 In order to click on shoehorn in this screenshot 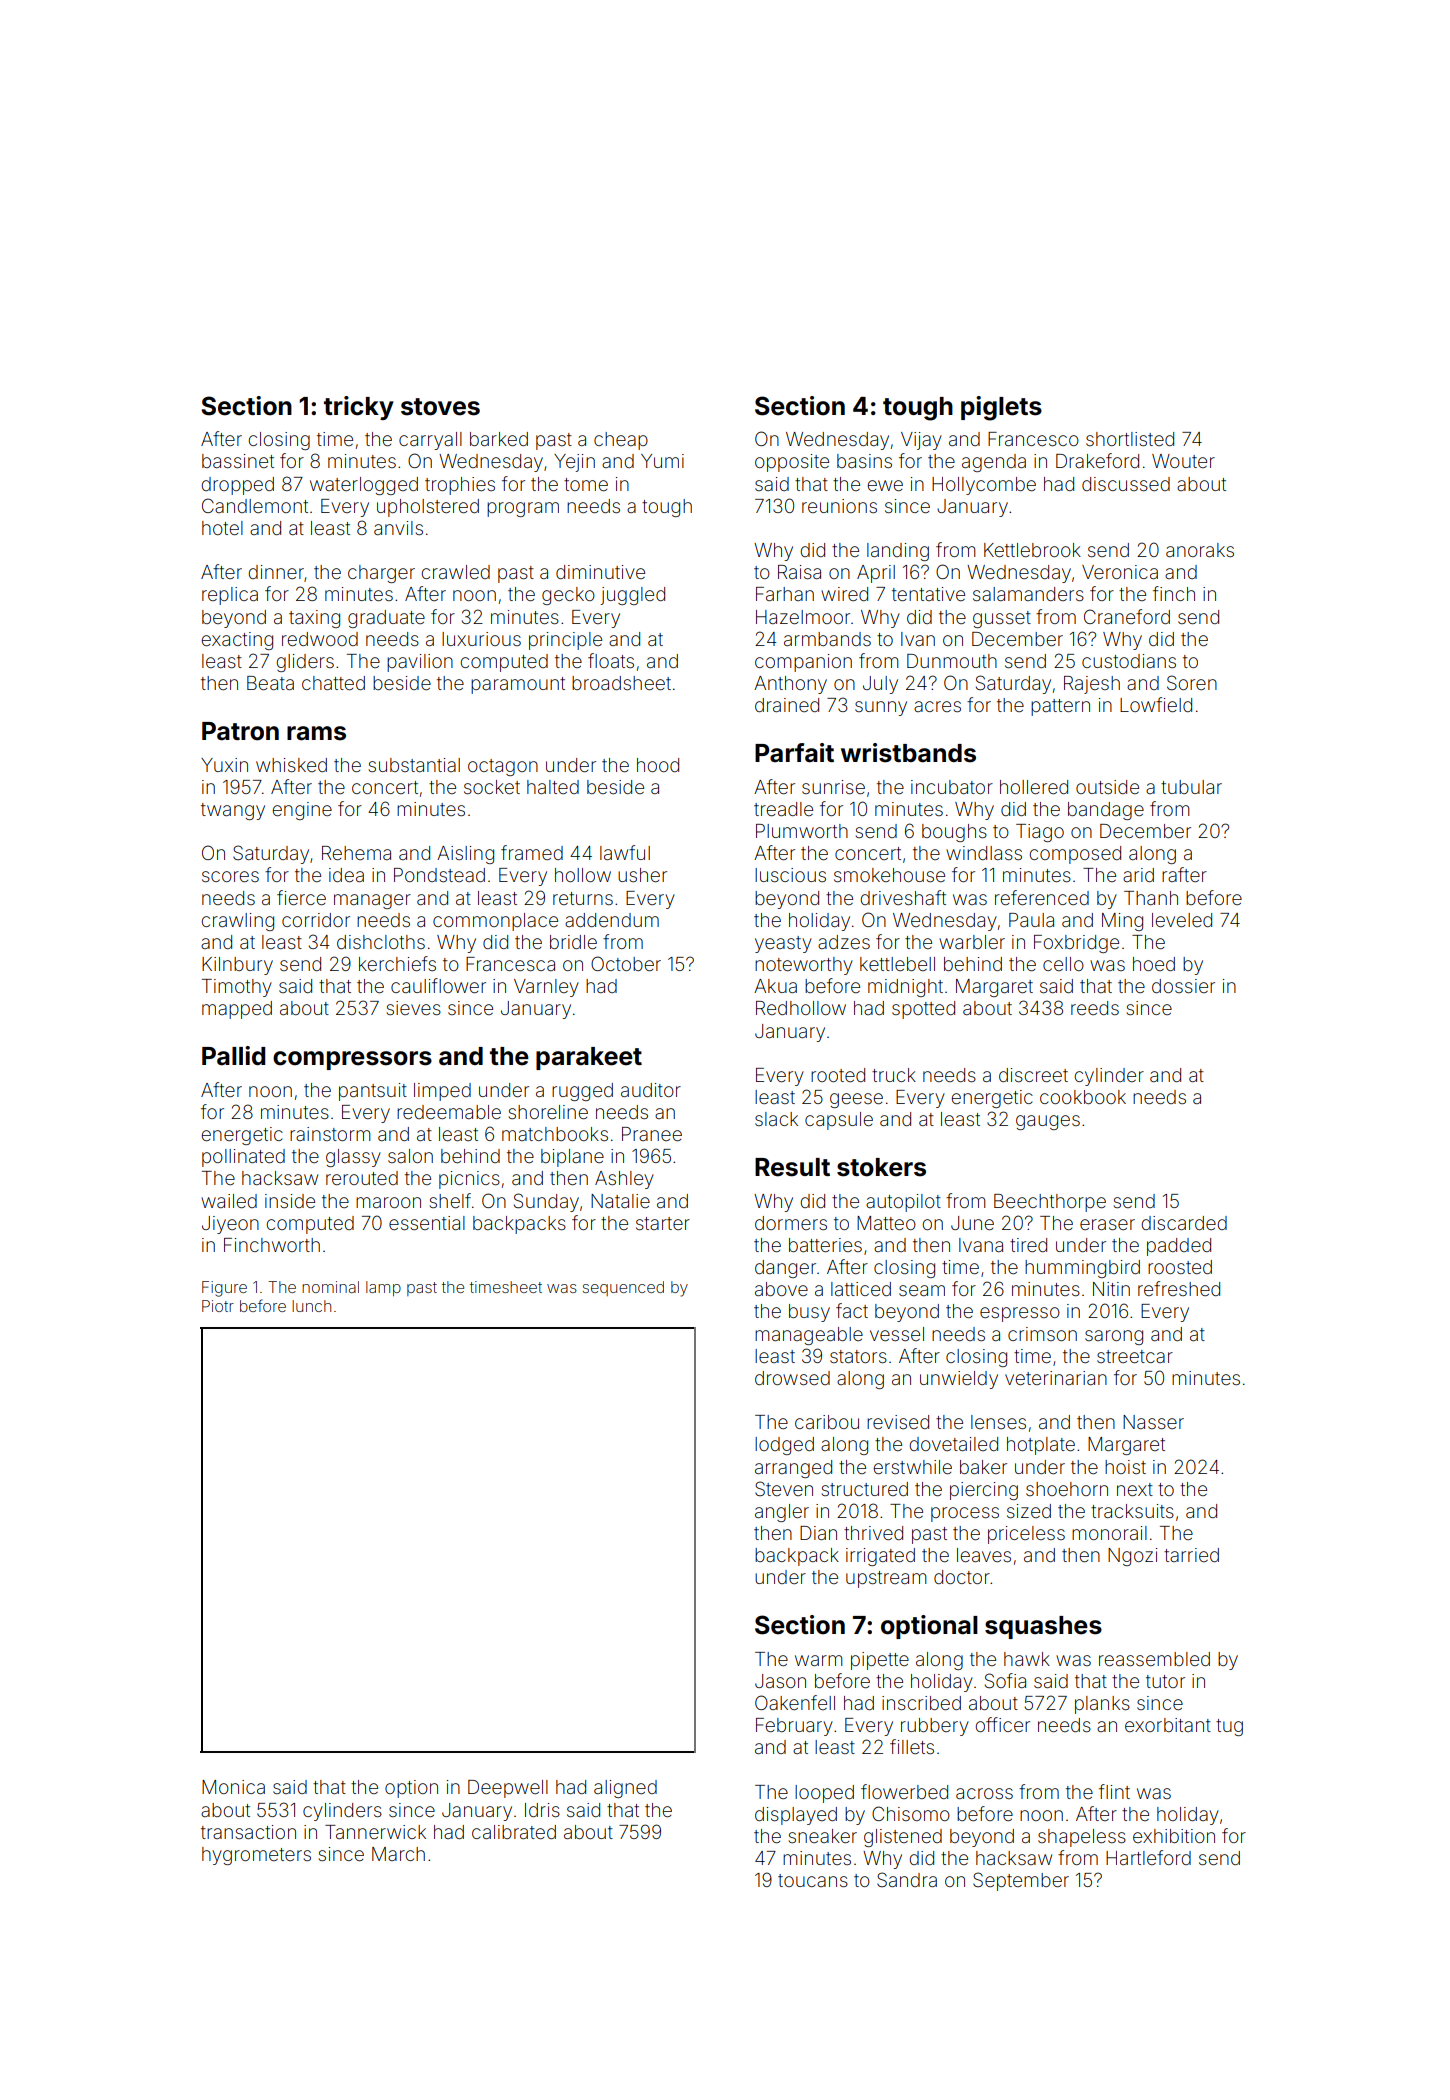, I will do `click(1067, 1489)`.
